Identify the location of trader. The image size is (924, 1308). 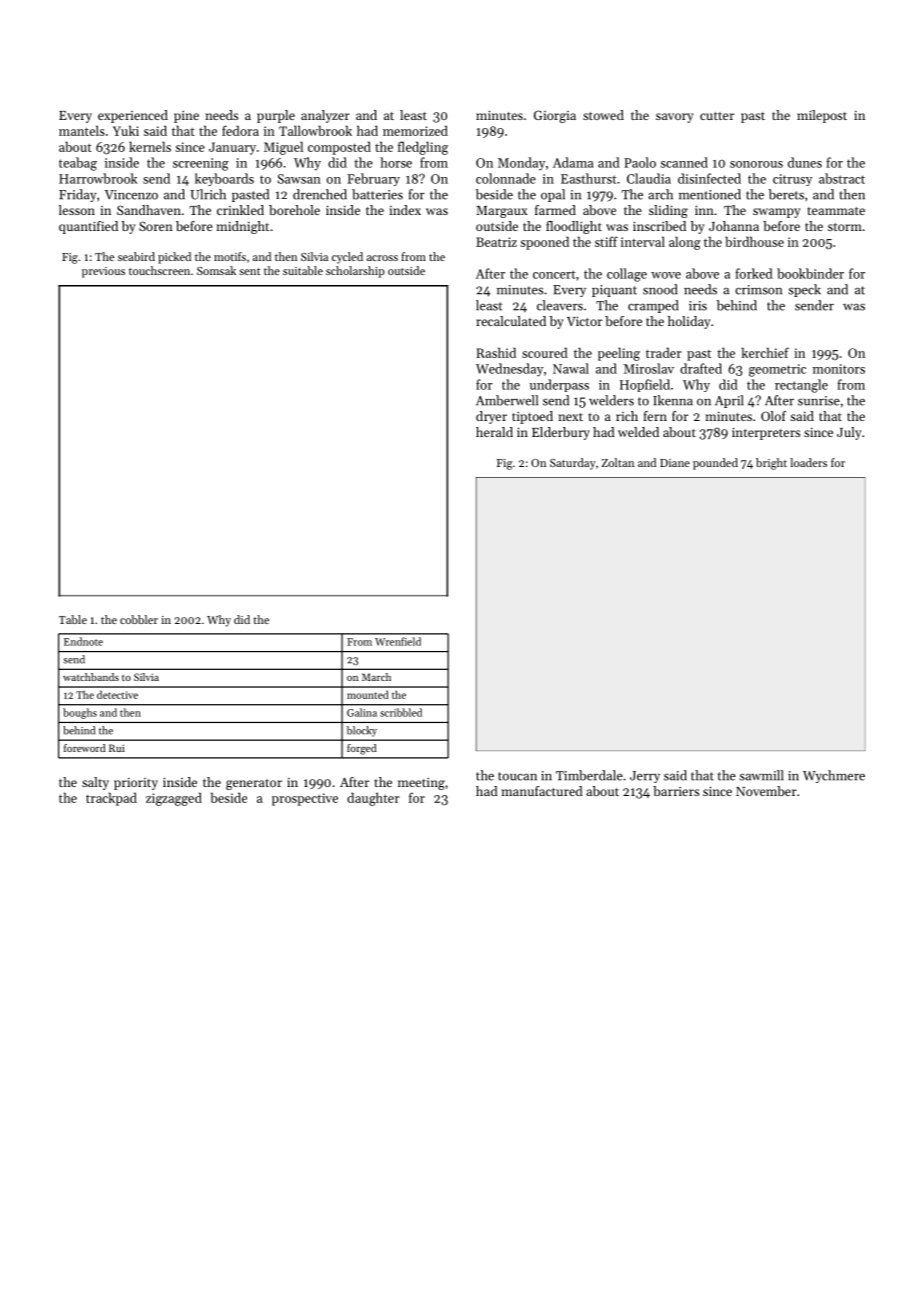
(664, 352).
